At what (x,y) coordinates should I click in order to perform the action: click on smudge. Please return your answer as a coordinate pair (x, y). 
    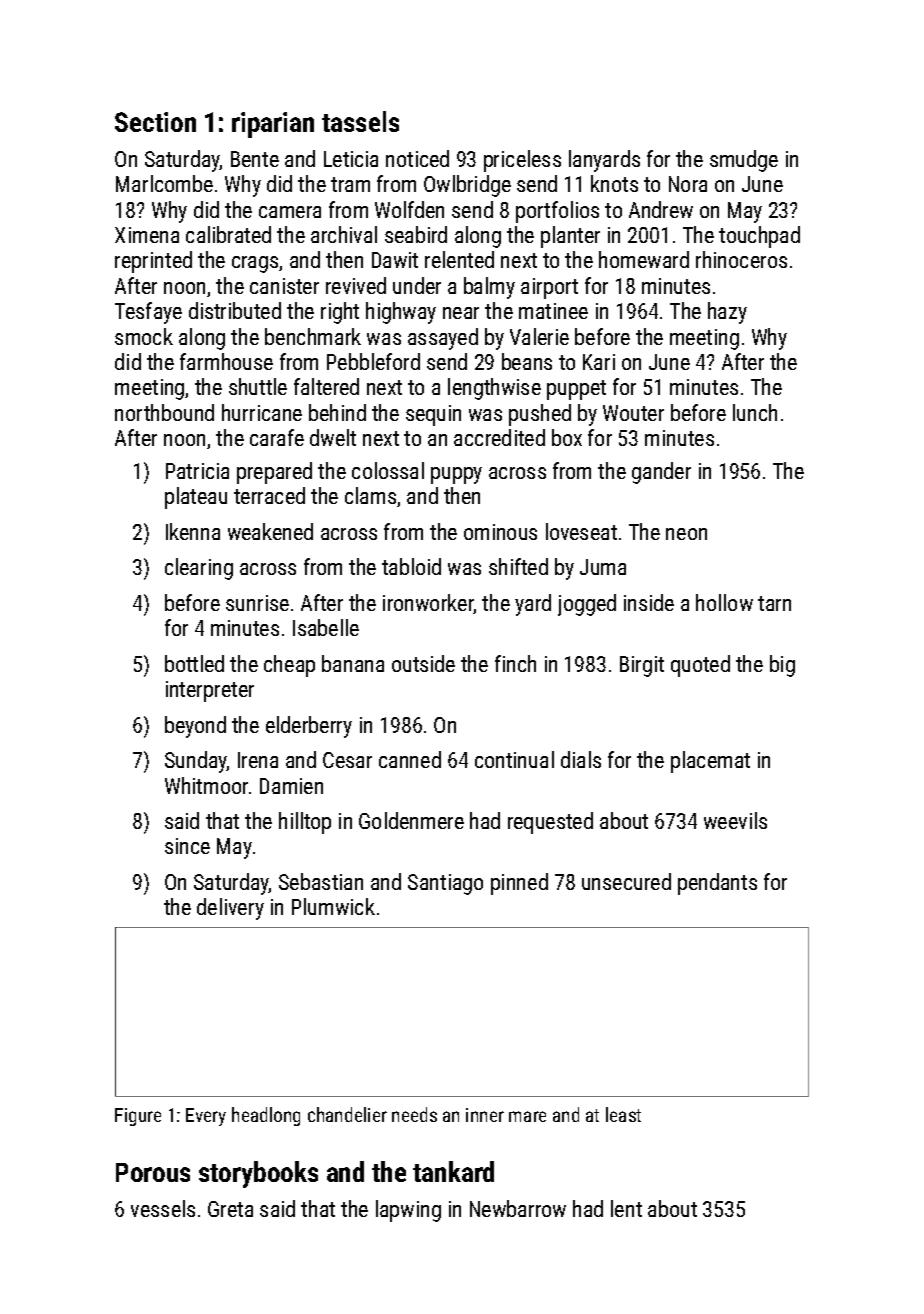
    Looking at the image, I should click on (744, 161).
